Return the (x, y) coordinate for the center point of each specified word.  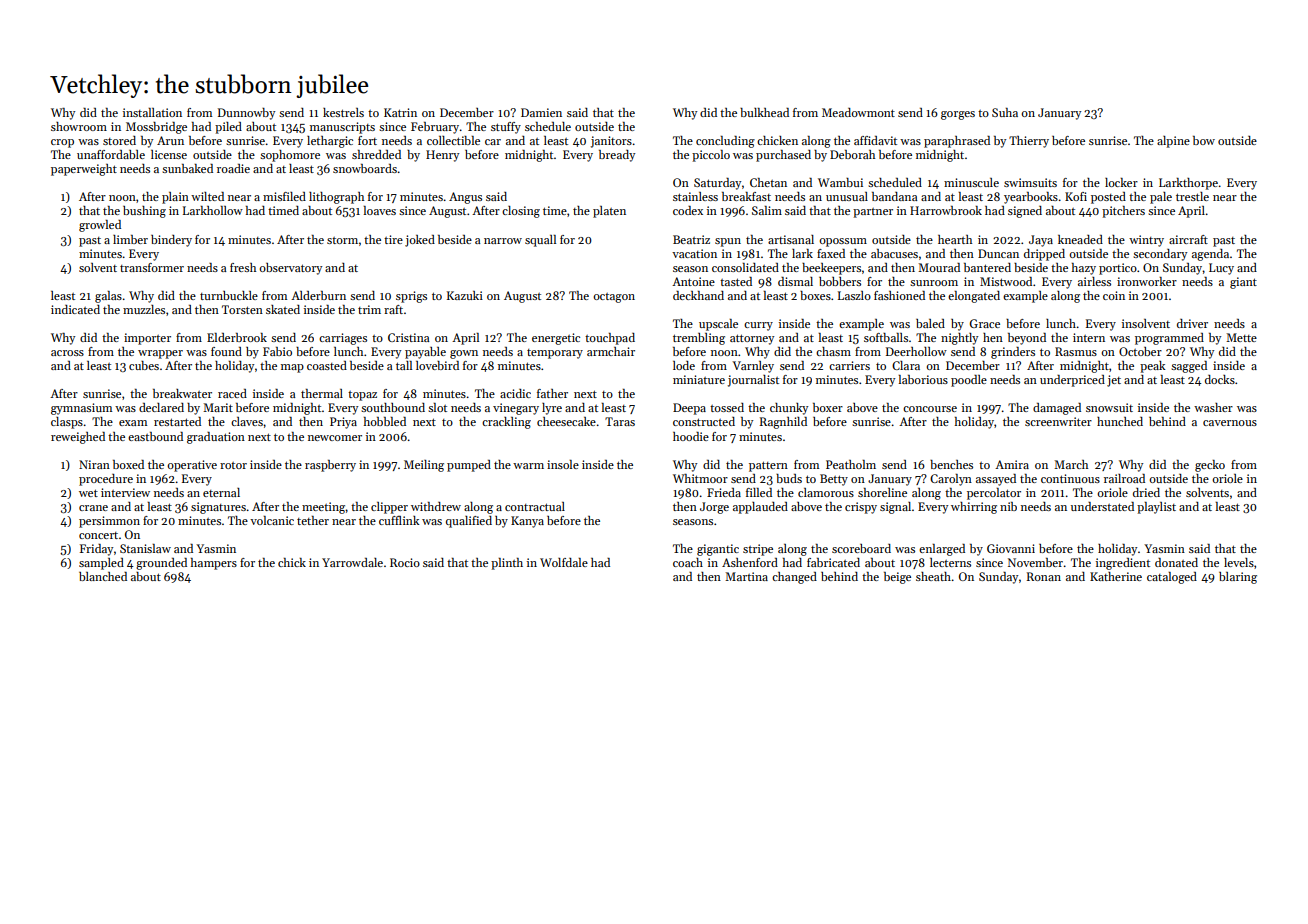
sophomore (290, 156)
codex (688, 210)
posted (1108, 198)
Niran (94, 464)
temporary (555, 354)
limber (130, 239)
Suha (1005, 112)
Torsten (242, 309)
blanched (103, 576)
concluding (725, 142)
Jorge (714, 508)
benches (951, 464)
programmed (1169, 339)
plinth (507, 564)
